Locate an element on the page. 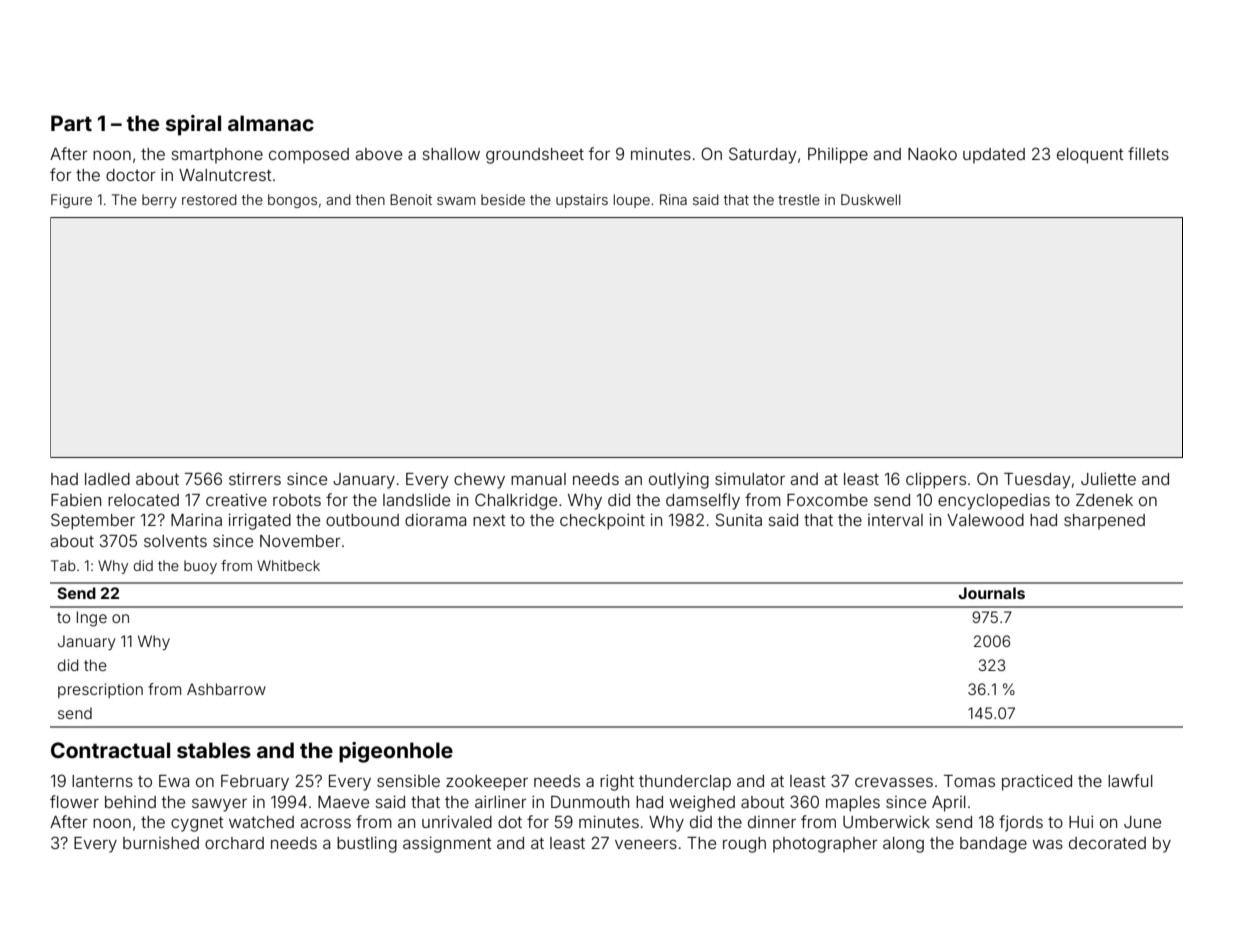  chewy is located at coordinates (479, 481).
